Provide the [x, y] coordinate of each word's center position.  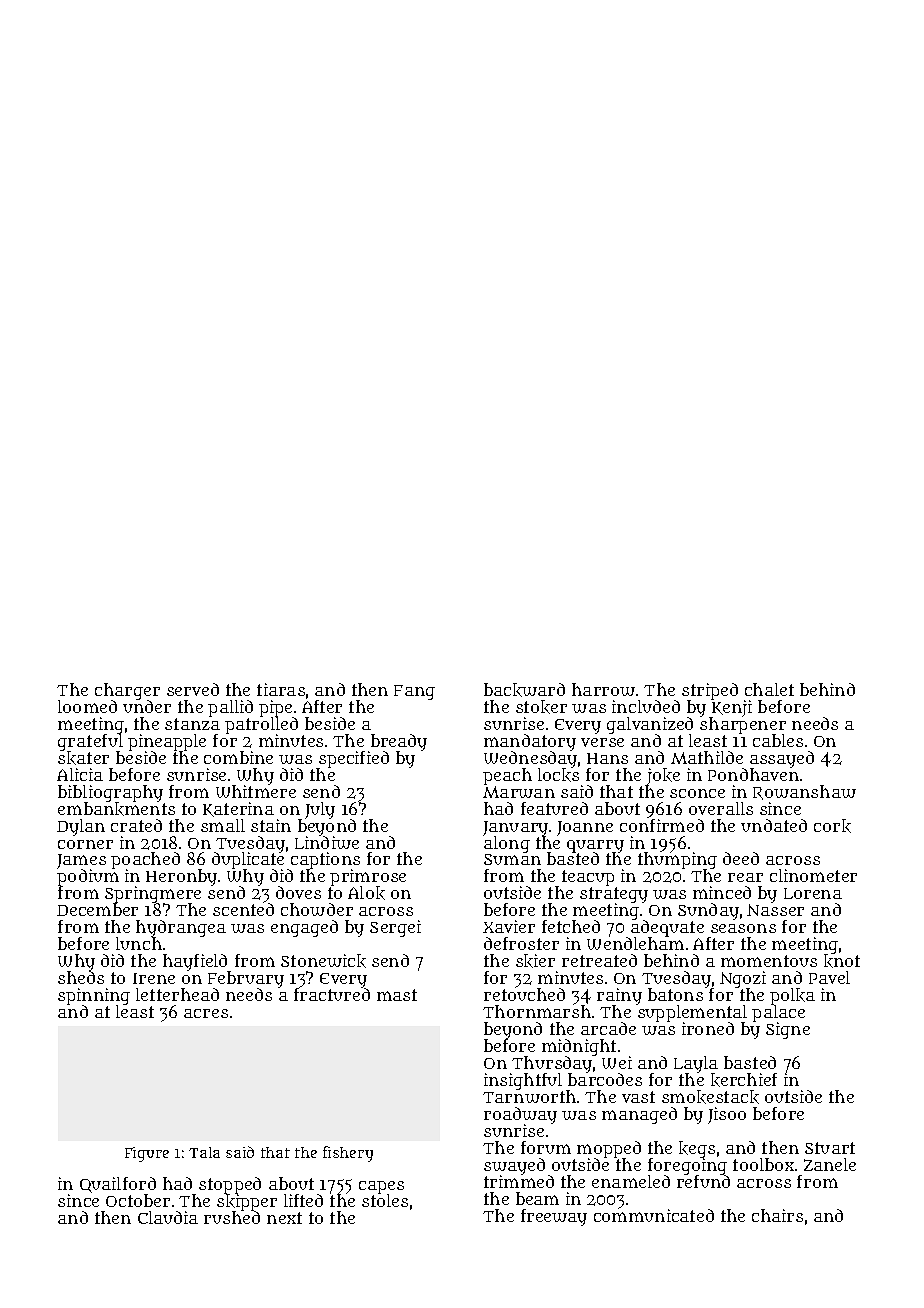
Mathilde [707, 757]
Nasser [775, 910]
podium [88, 878]
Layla [696, 1065]
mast [397, 995]
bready [399, 742]
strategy [614, 896]
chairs [777, 1215]
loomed [87, 706]
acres [206, 1013]
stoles [385, 1201]
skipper [247, 1203]
